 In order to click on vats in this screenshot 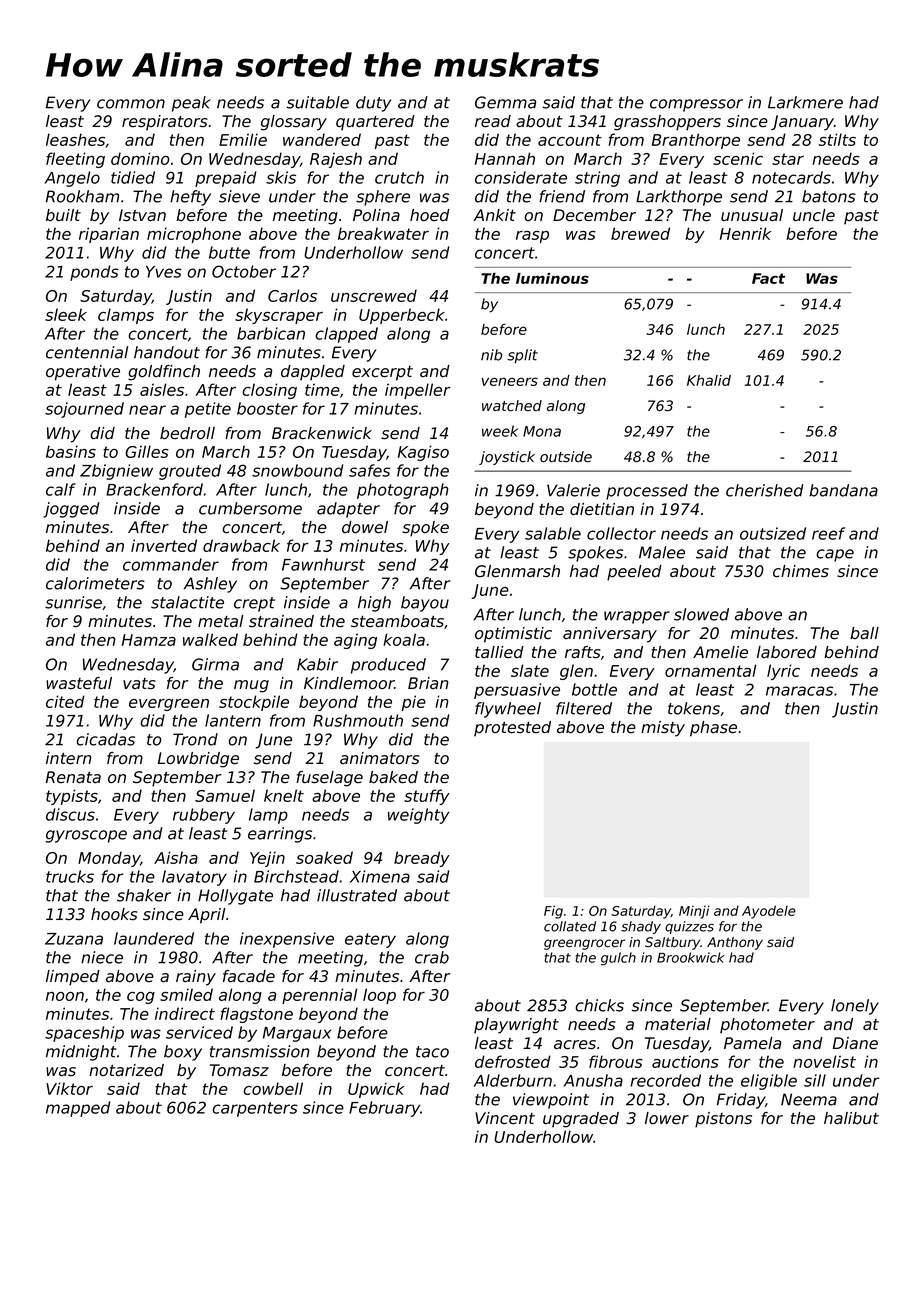, I will do `click(139, 684)`.
